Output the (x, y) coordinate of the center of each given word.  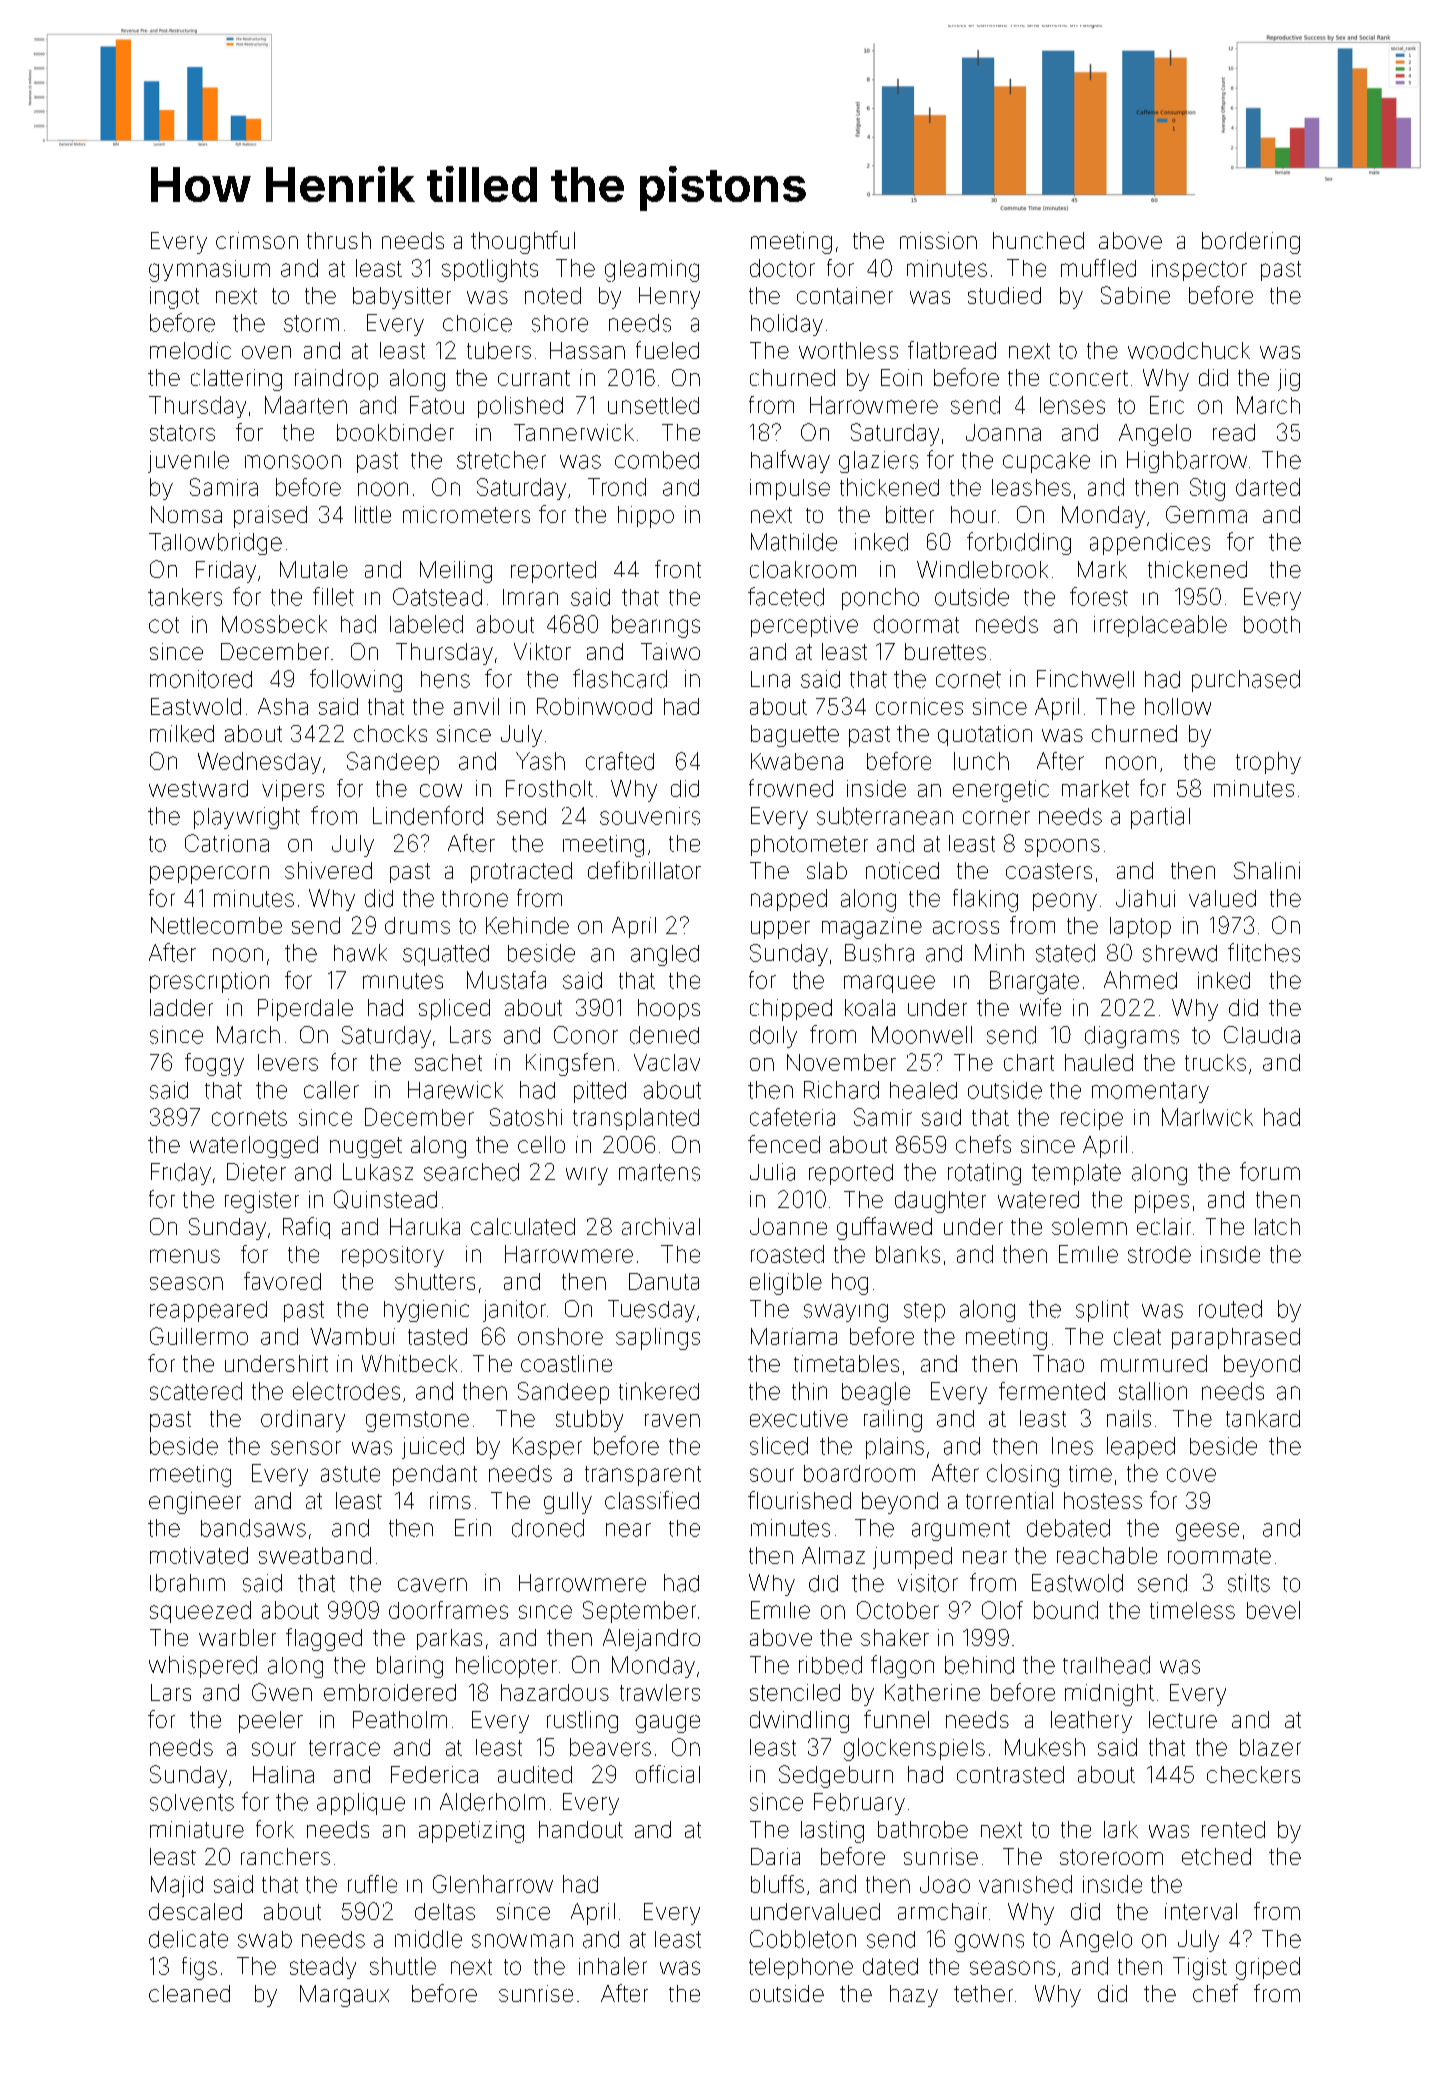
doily (773, 1037)
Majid (177, 1886)
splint (1102, 1311)
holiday (787, 325)
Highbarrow (1187, 462)
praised (270, 517)
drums (417, 925)
